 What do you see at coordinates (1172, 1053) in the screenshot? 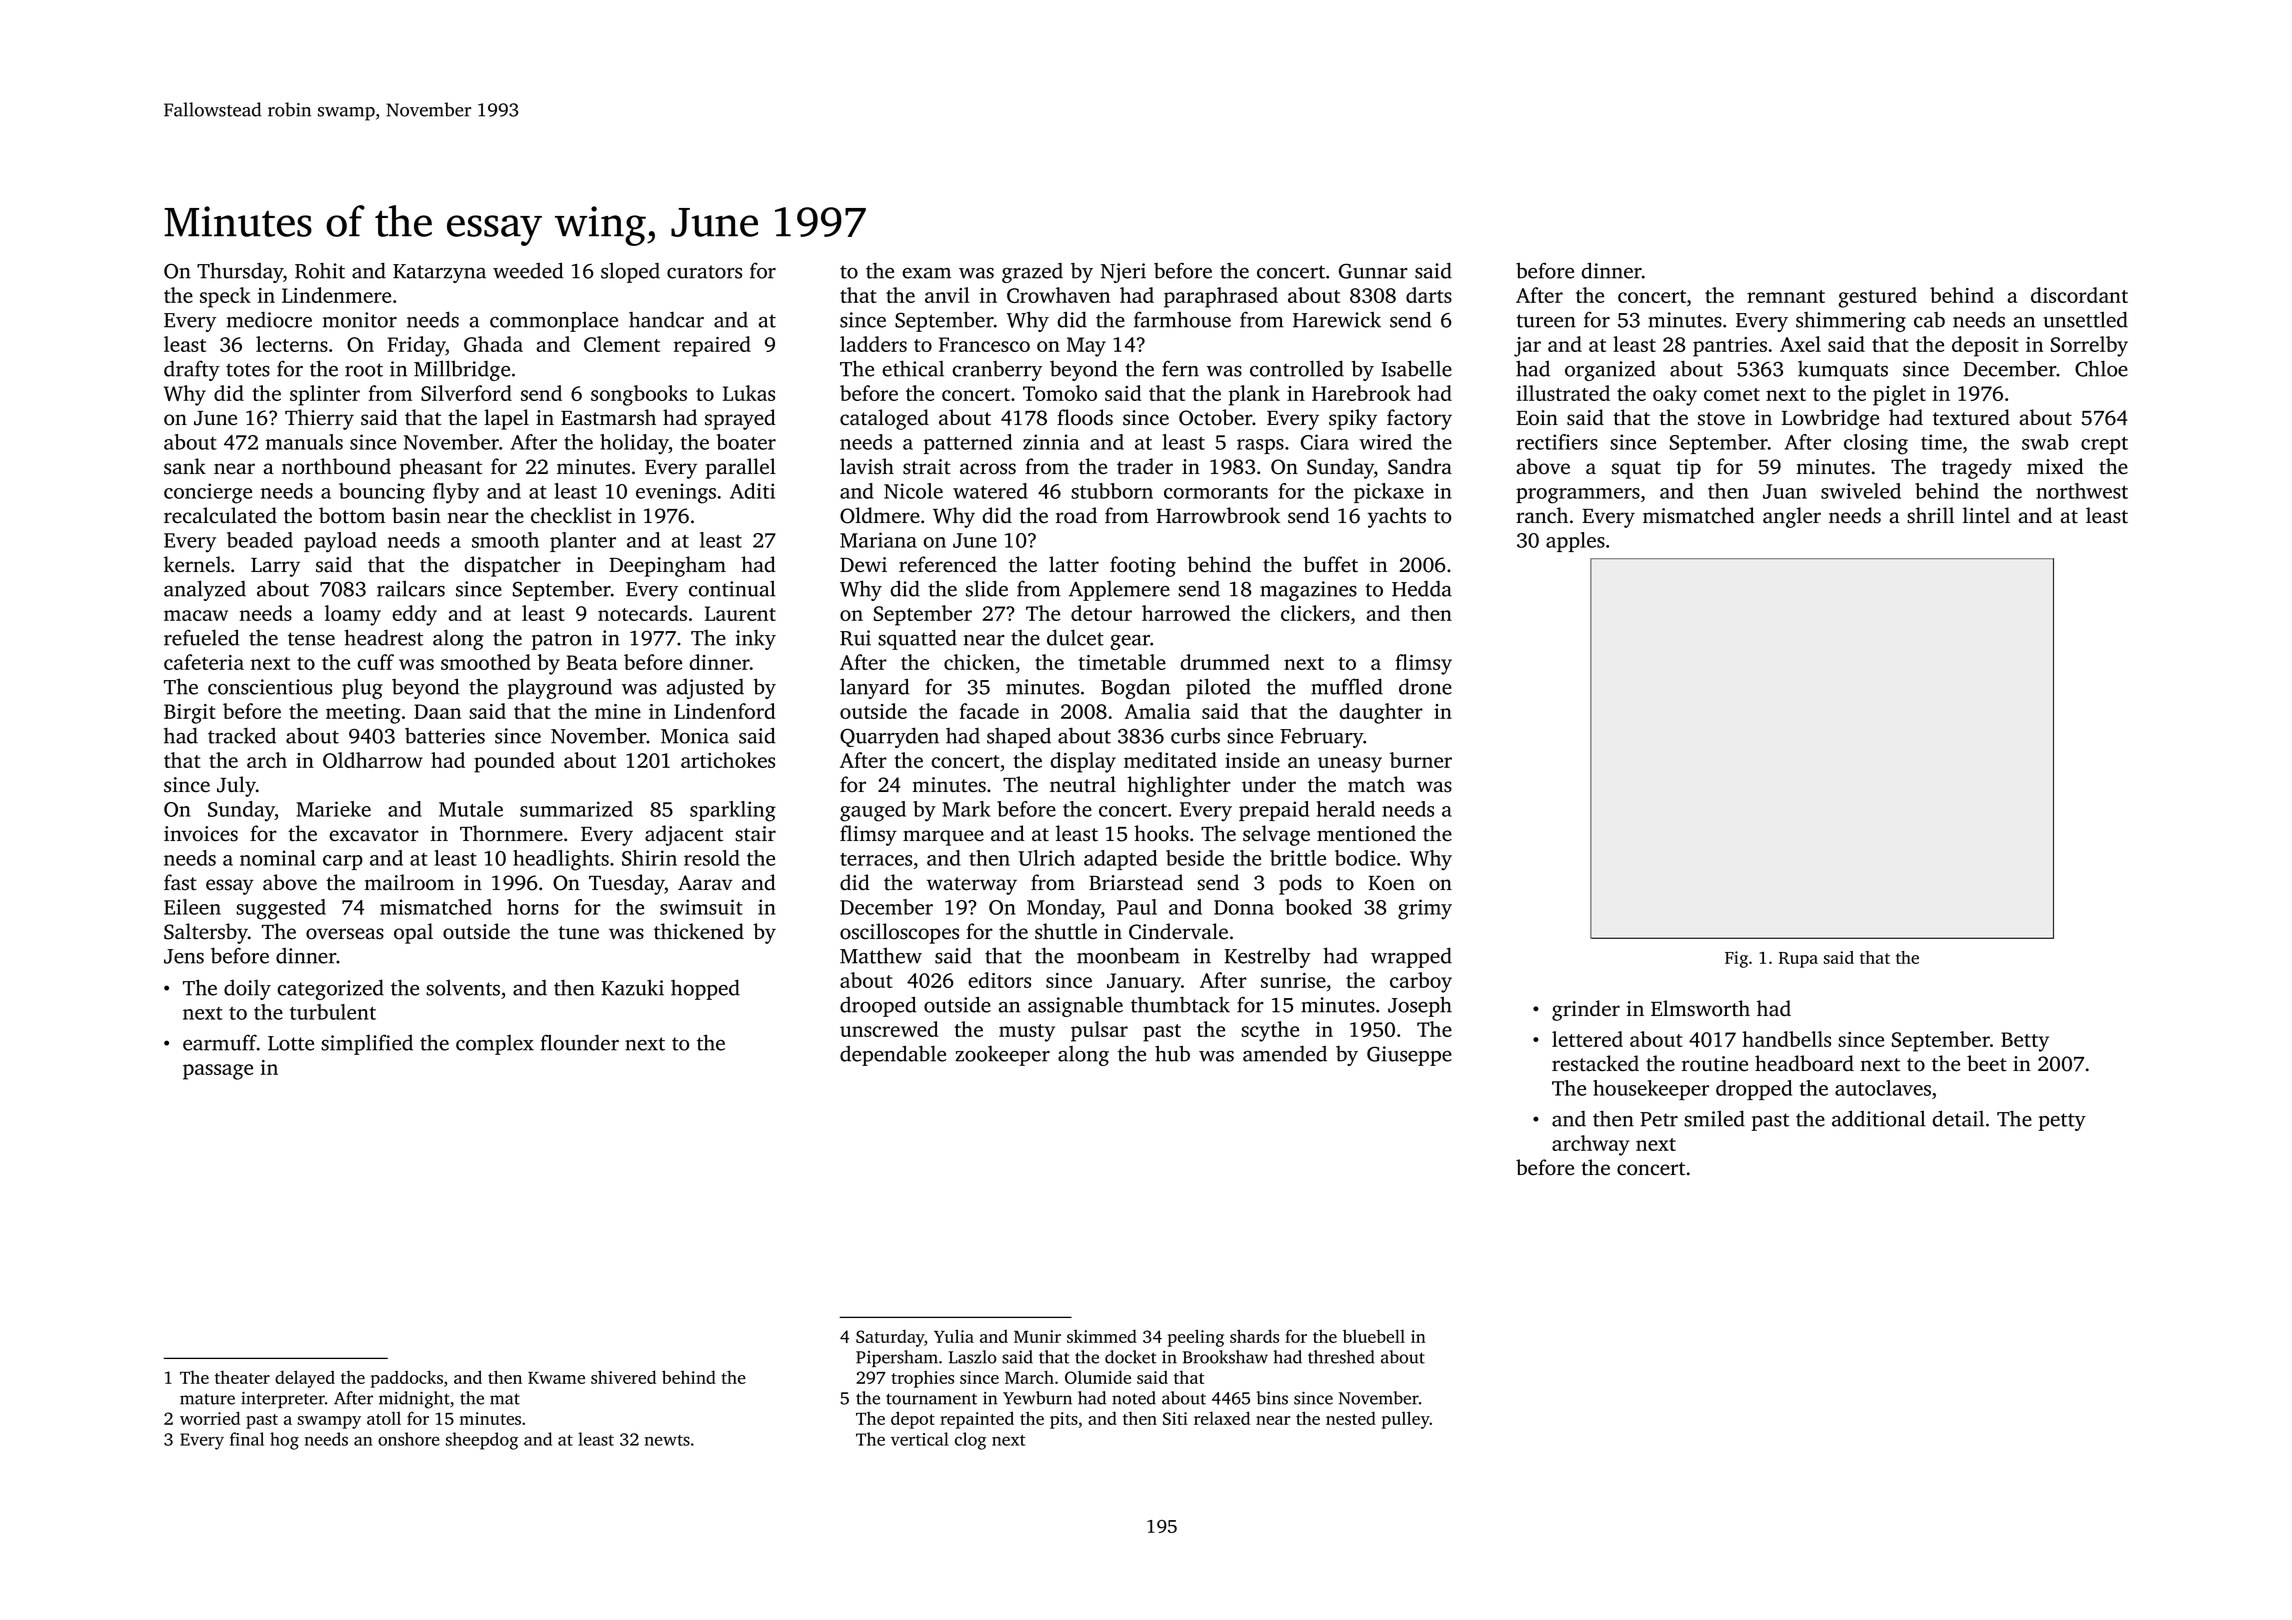
I see `hub` at bounding box center [1172, 1053].
